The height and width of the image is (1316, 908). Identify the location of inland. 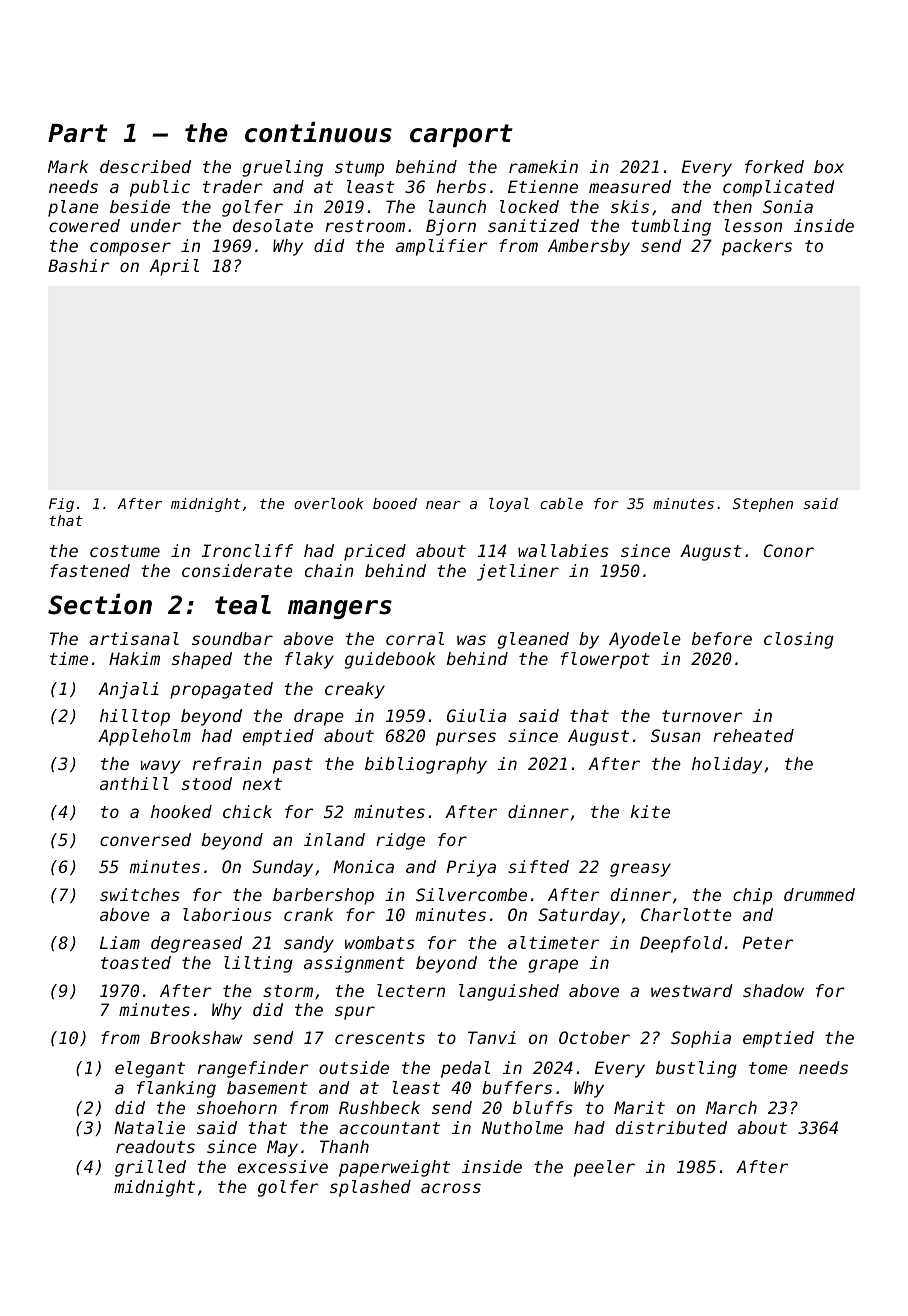
(334, 839).
